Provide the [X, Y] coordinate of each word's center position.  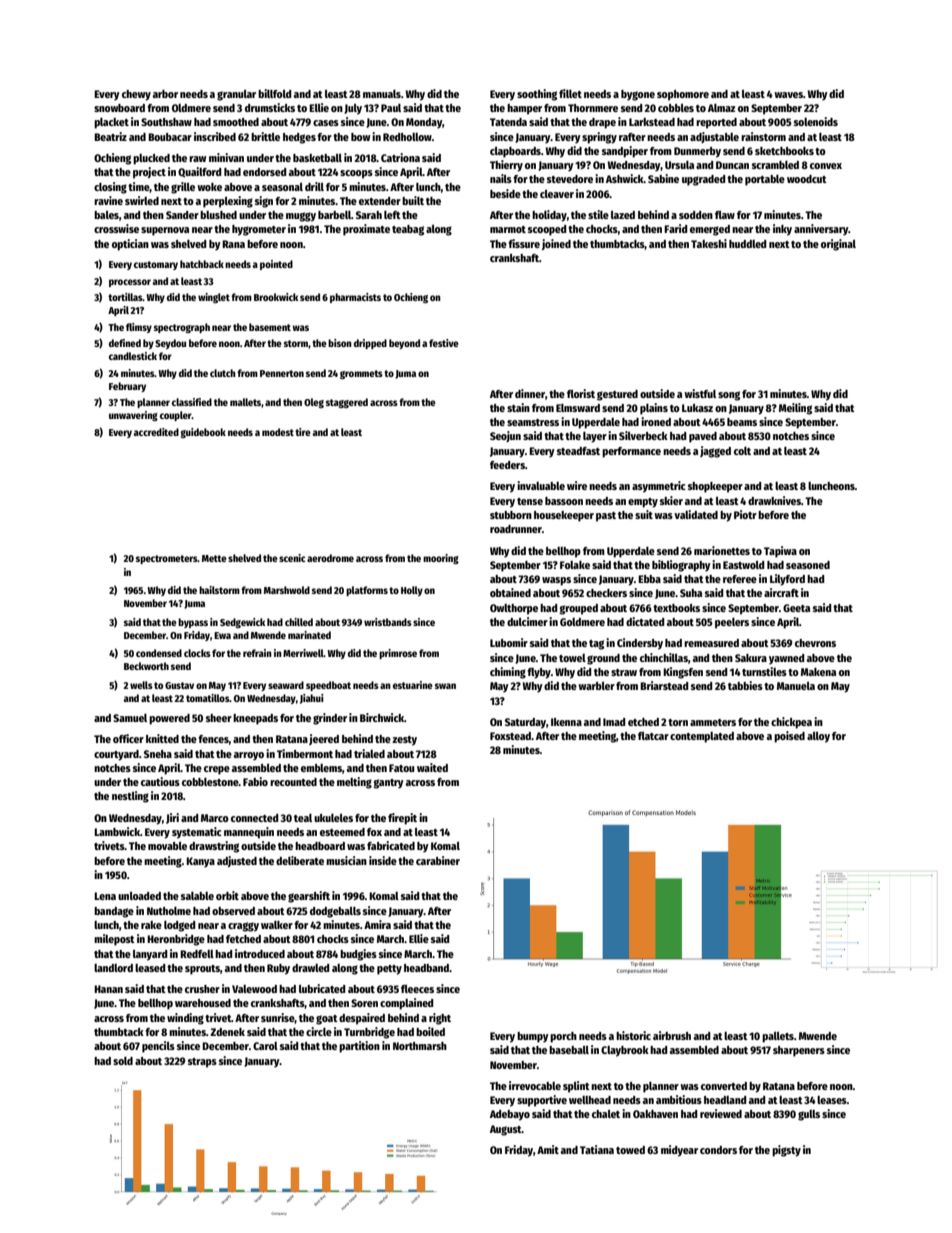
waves [788, 95]
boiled [430, 1031]
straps [202, 1063]
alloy [818, 737]
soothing [537, 95]
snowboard [119, 108]
